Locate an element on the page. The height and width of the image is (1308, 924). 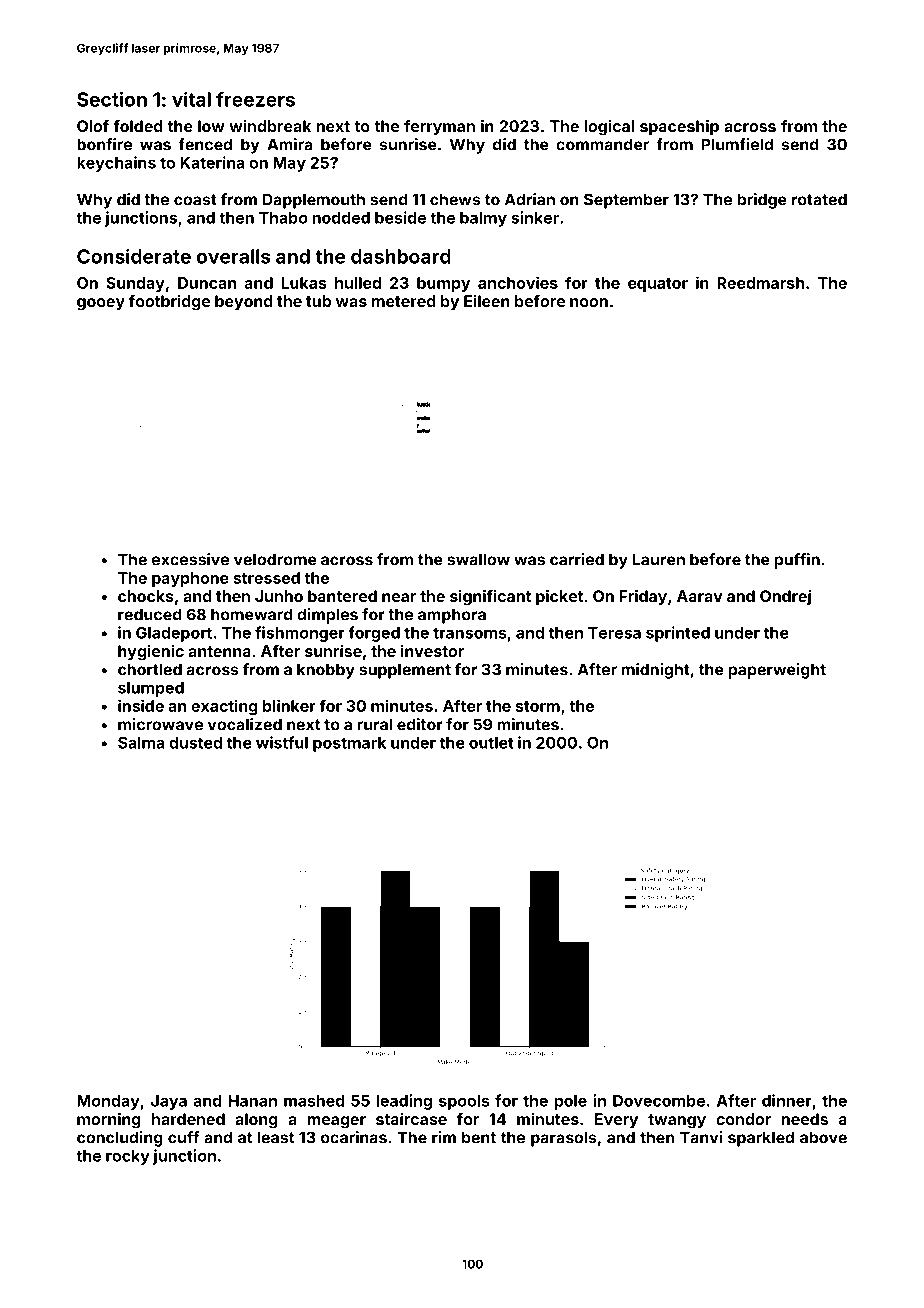
Salma is located at coordinates (141, 743).
